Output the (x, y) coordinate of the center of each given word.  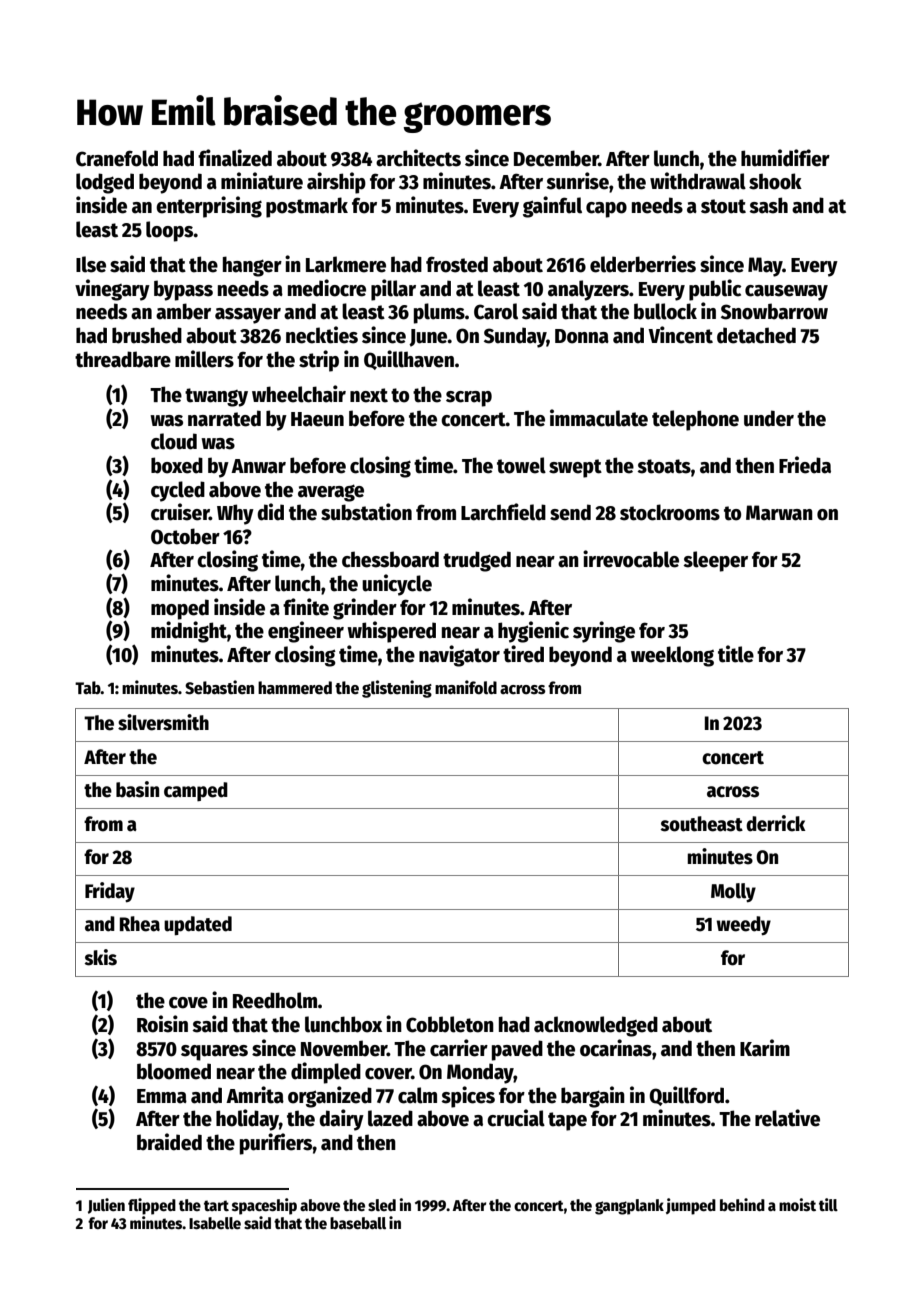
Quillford (686, 1096)
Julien (106, 1206)
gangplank (629, 1207)
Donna (582, 336)
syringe (604, 632)
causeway (786, 293)
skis (100, 957)
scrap (469, 399)
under (769, 418)
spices (468, 1097)
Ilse (91, 264)
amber (183, 311)
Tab (88, 687)
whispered (391, 632)
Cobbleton (450, 1024)
